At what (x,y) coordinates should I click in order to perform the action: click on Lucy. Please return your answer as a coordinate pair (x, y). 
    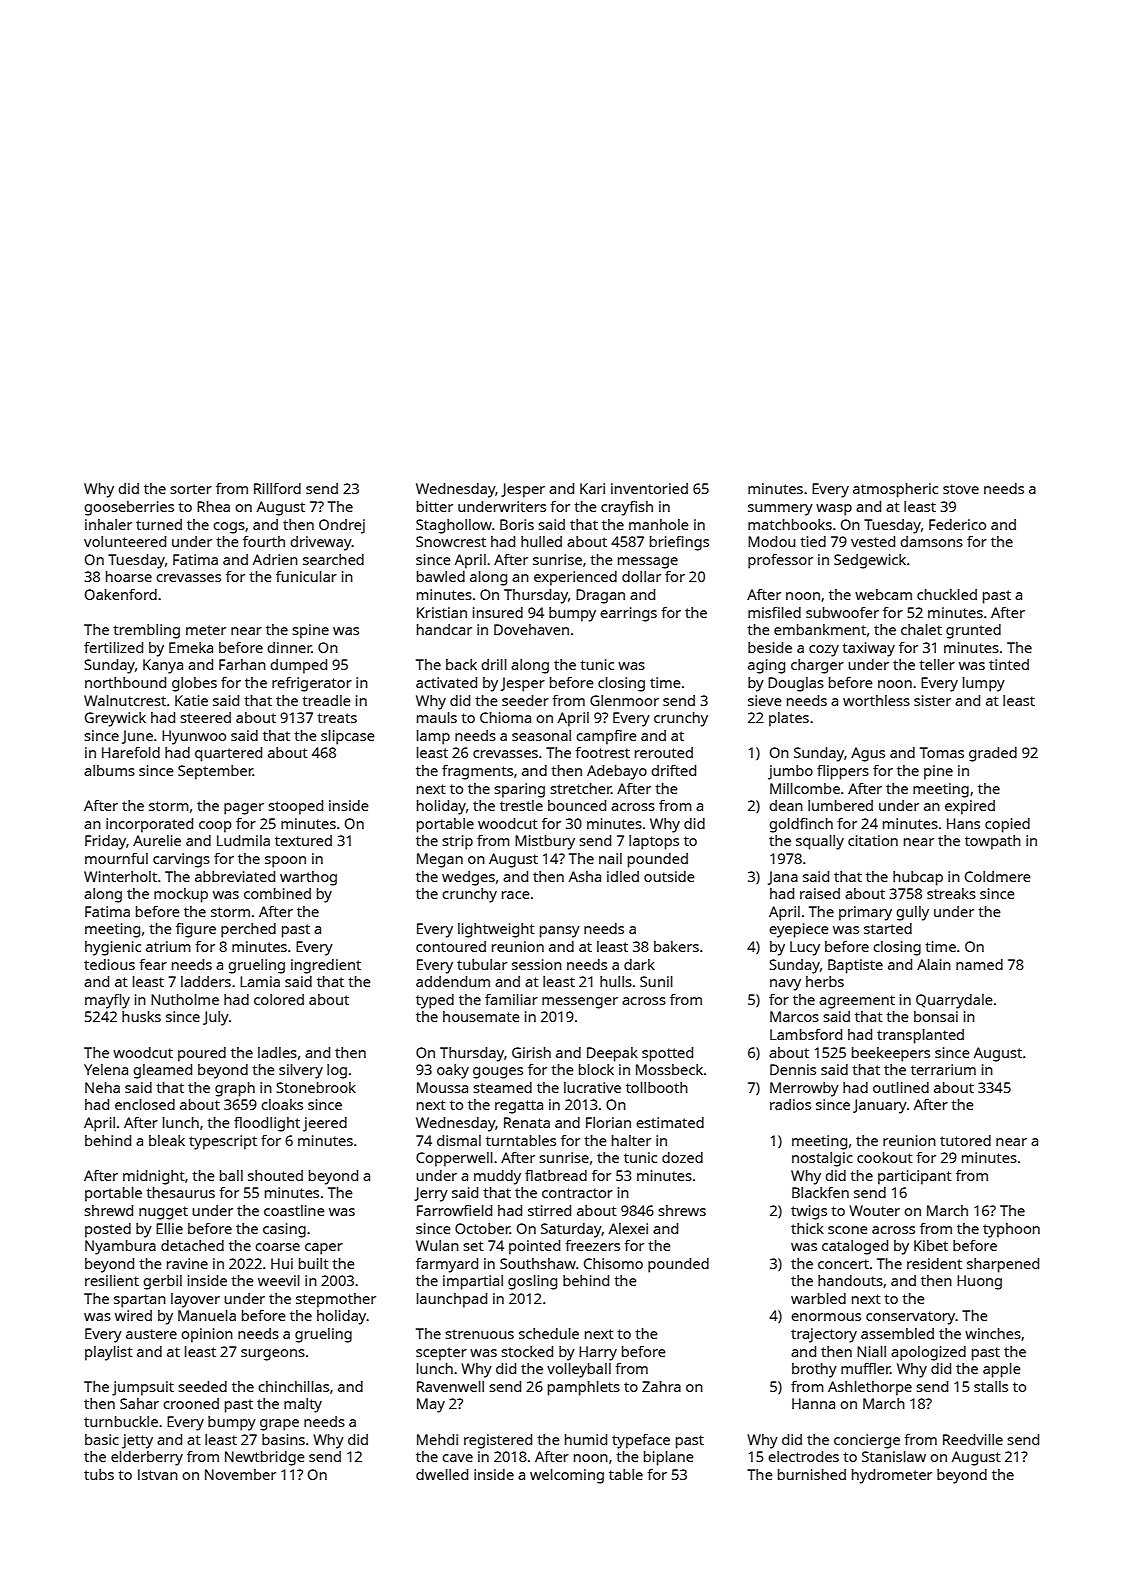
    Looking at the image, I should click on (805, 948).
